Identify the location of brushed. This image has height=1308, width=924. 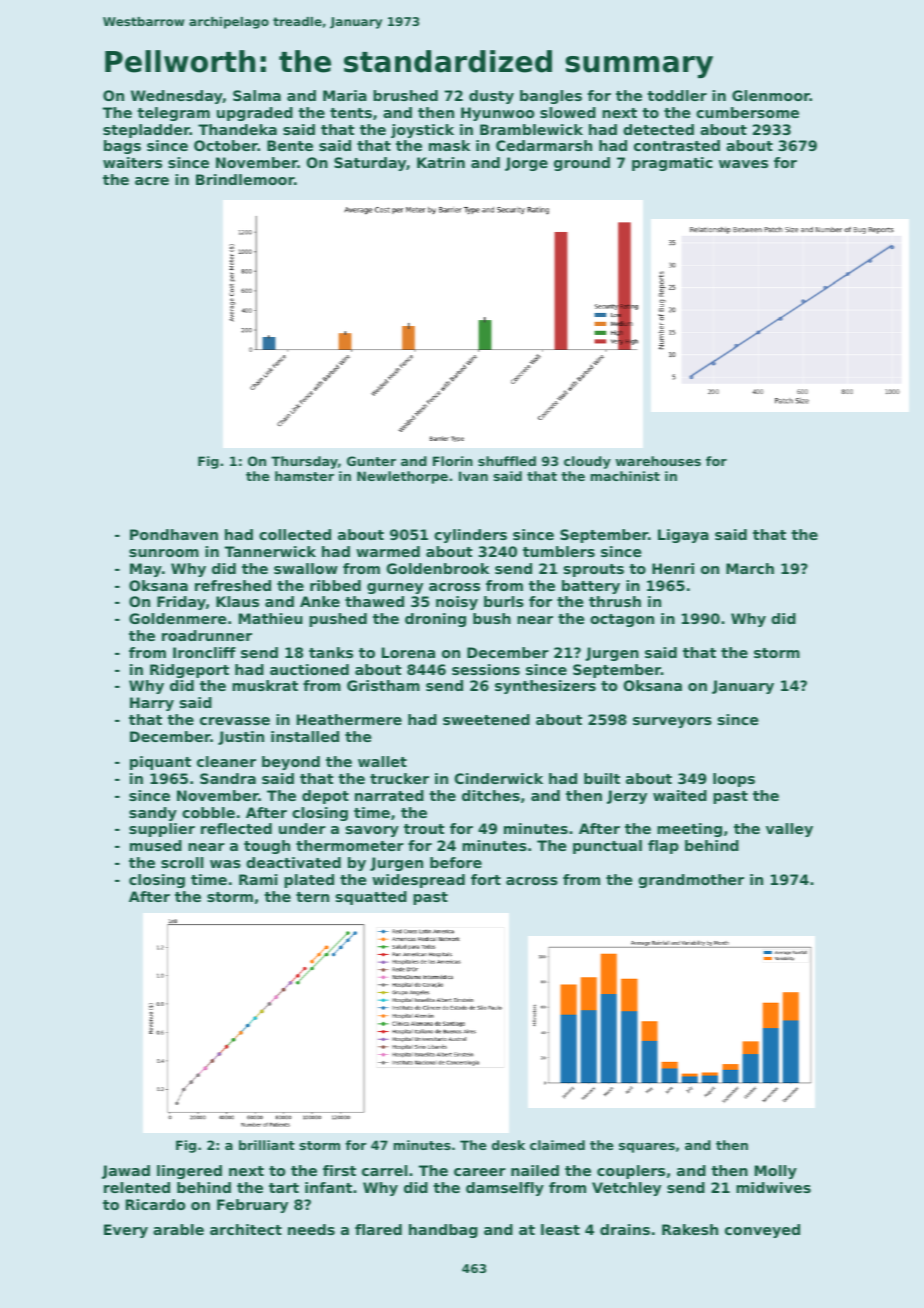
(405, 95).
